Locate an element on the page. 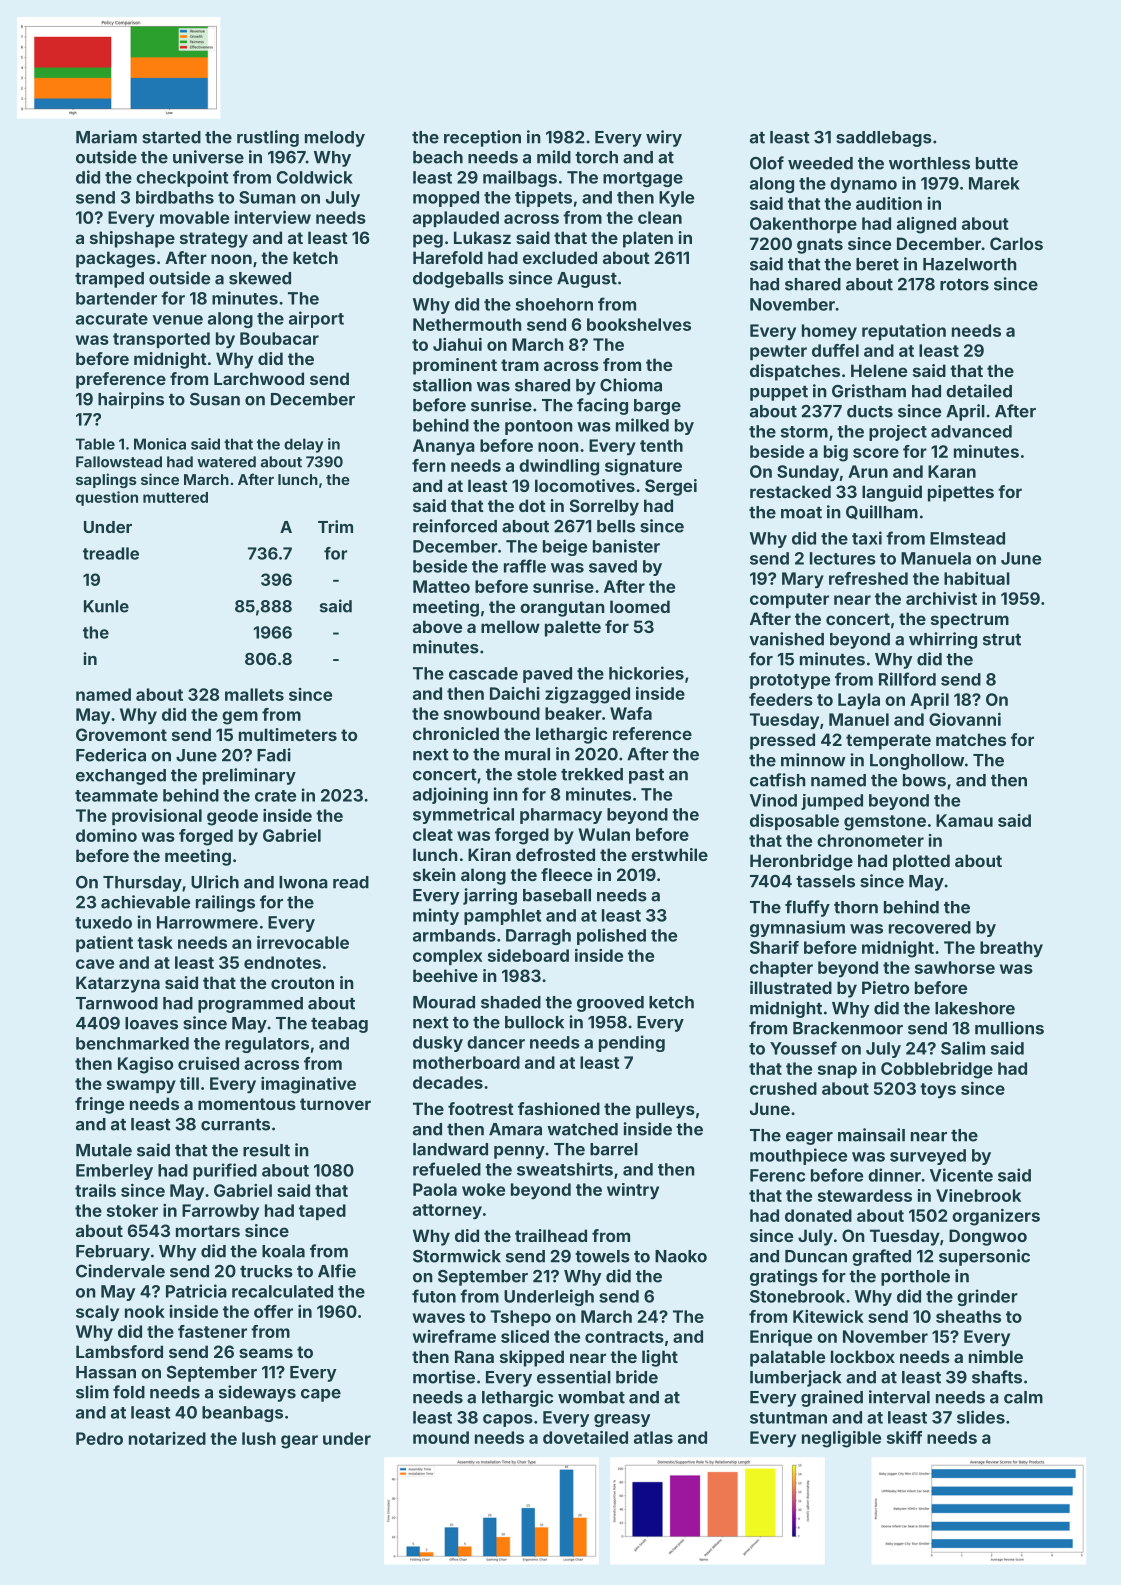 The width and height of the image is (1121, 1585). packages is located at coordinates (115, 259).
